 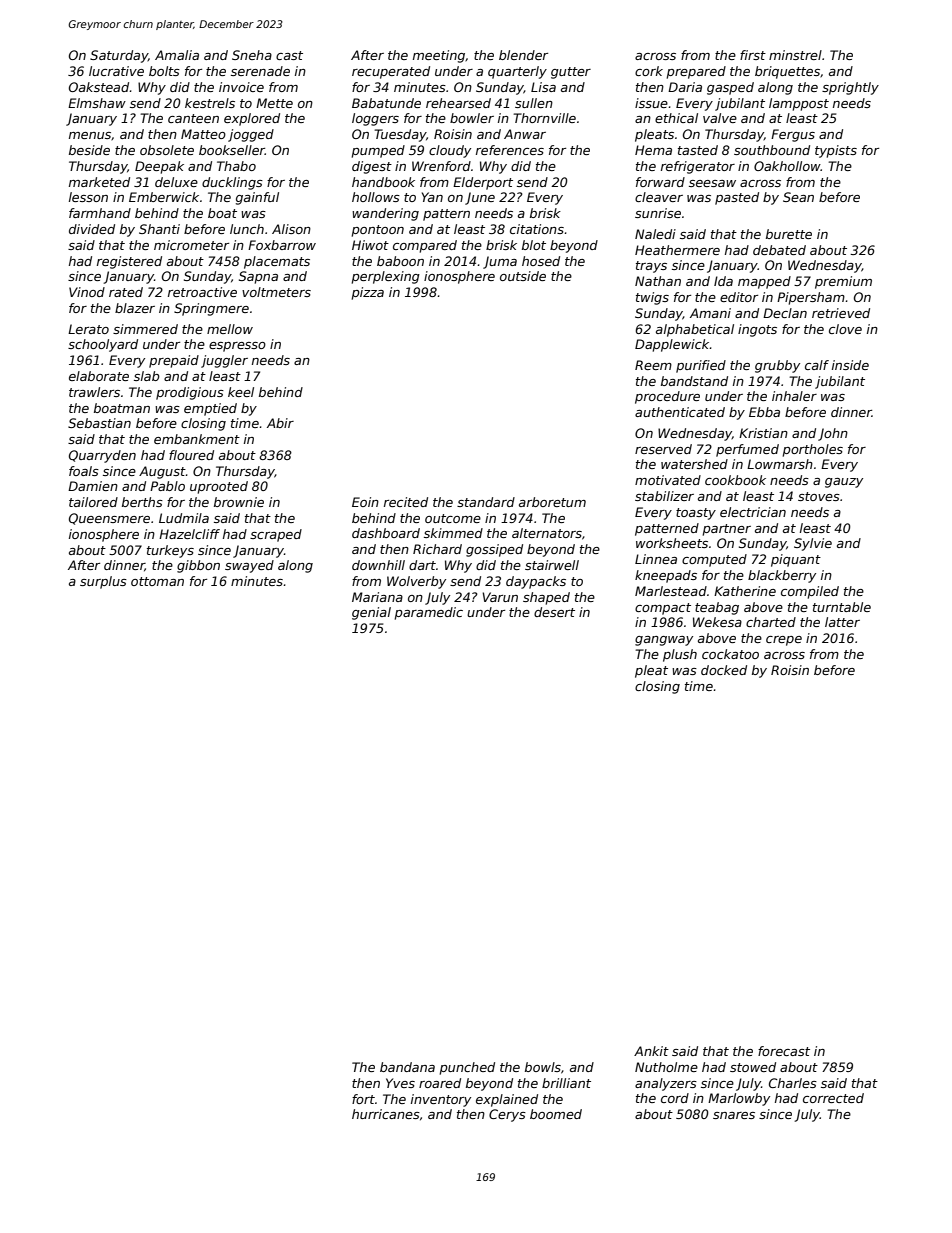 I want to click on crepe, so click(x=784, y=641).
